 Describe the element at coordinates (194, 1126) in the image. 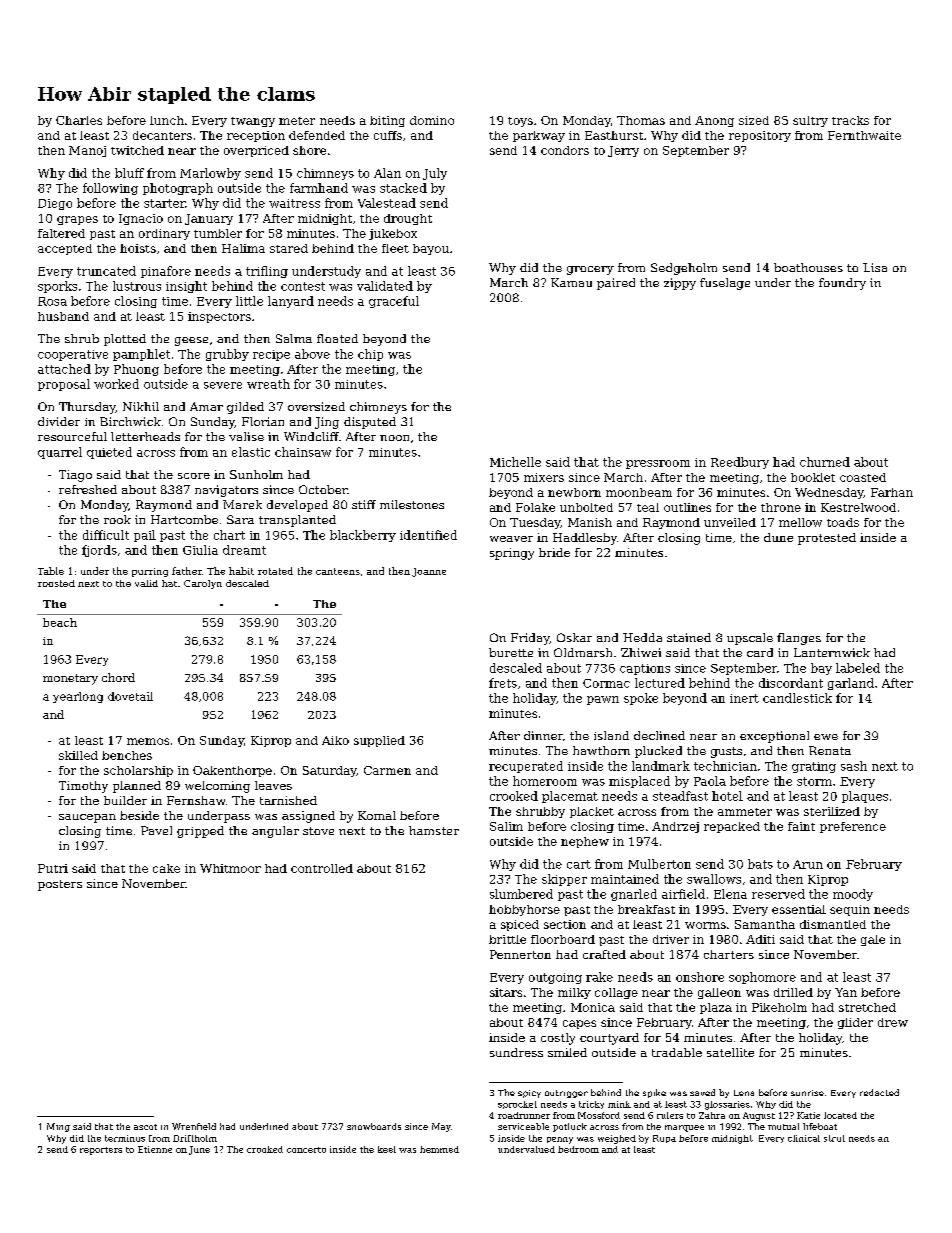

I see `Wrenfield` at that location.
